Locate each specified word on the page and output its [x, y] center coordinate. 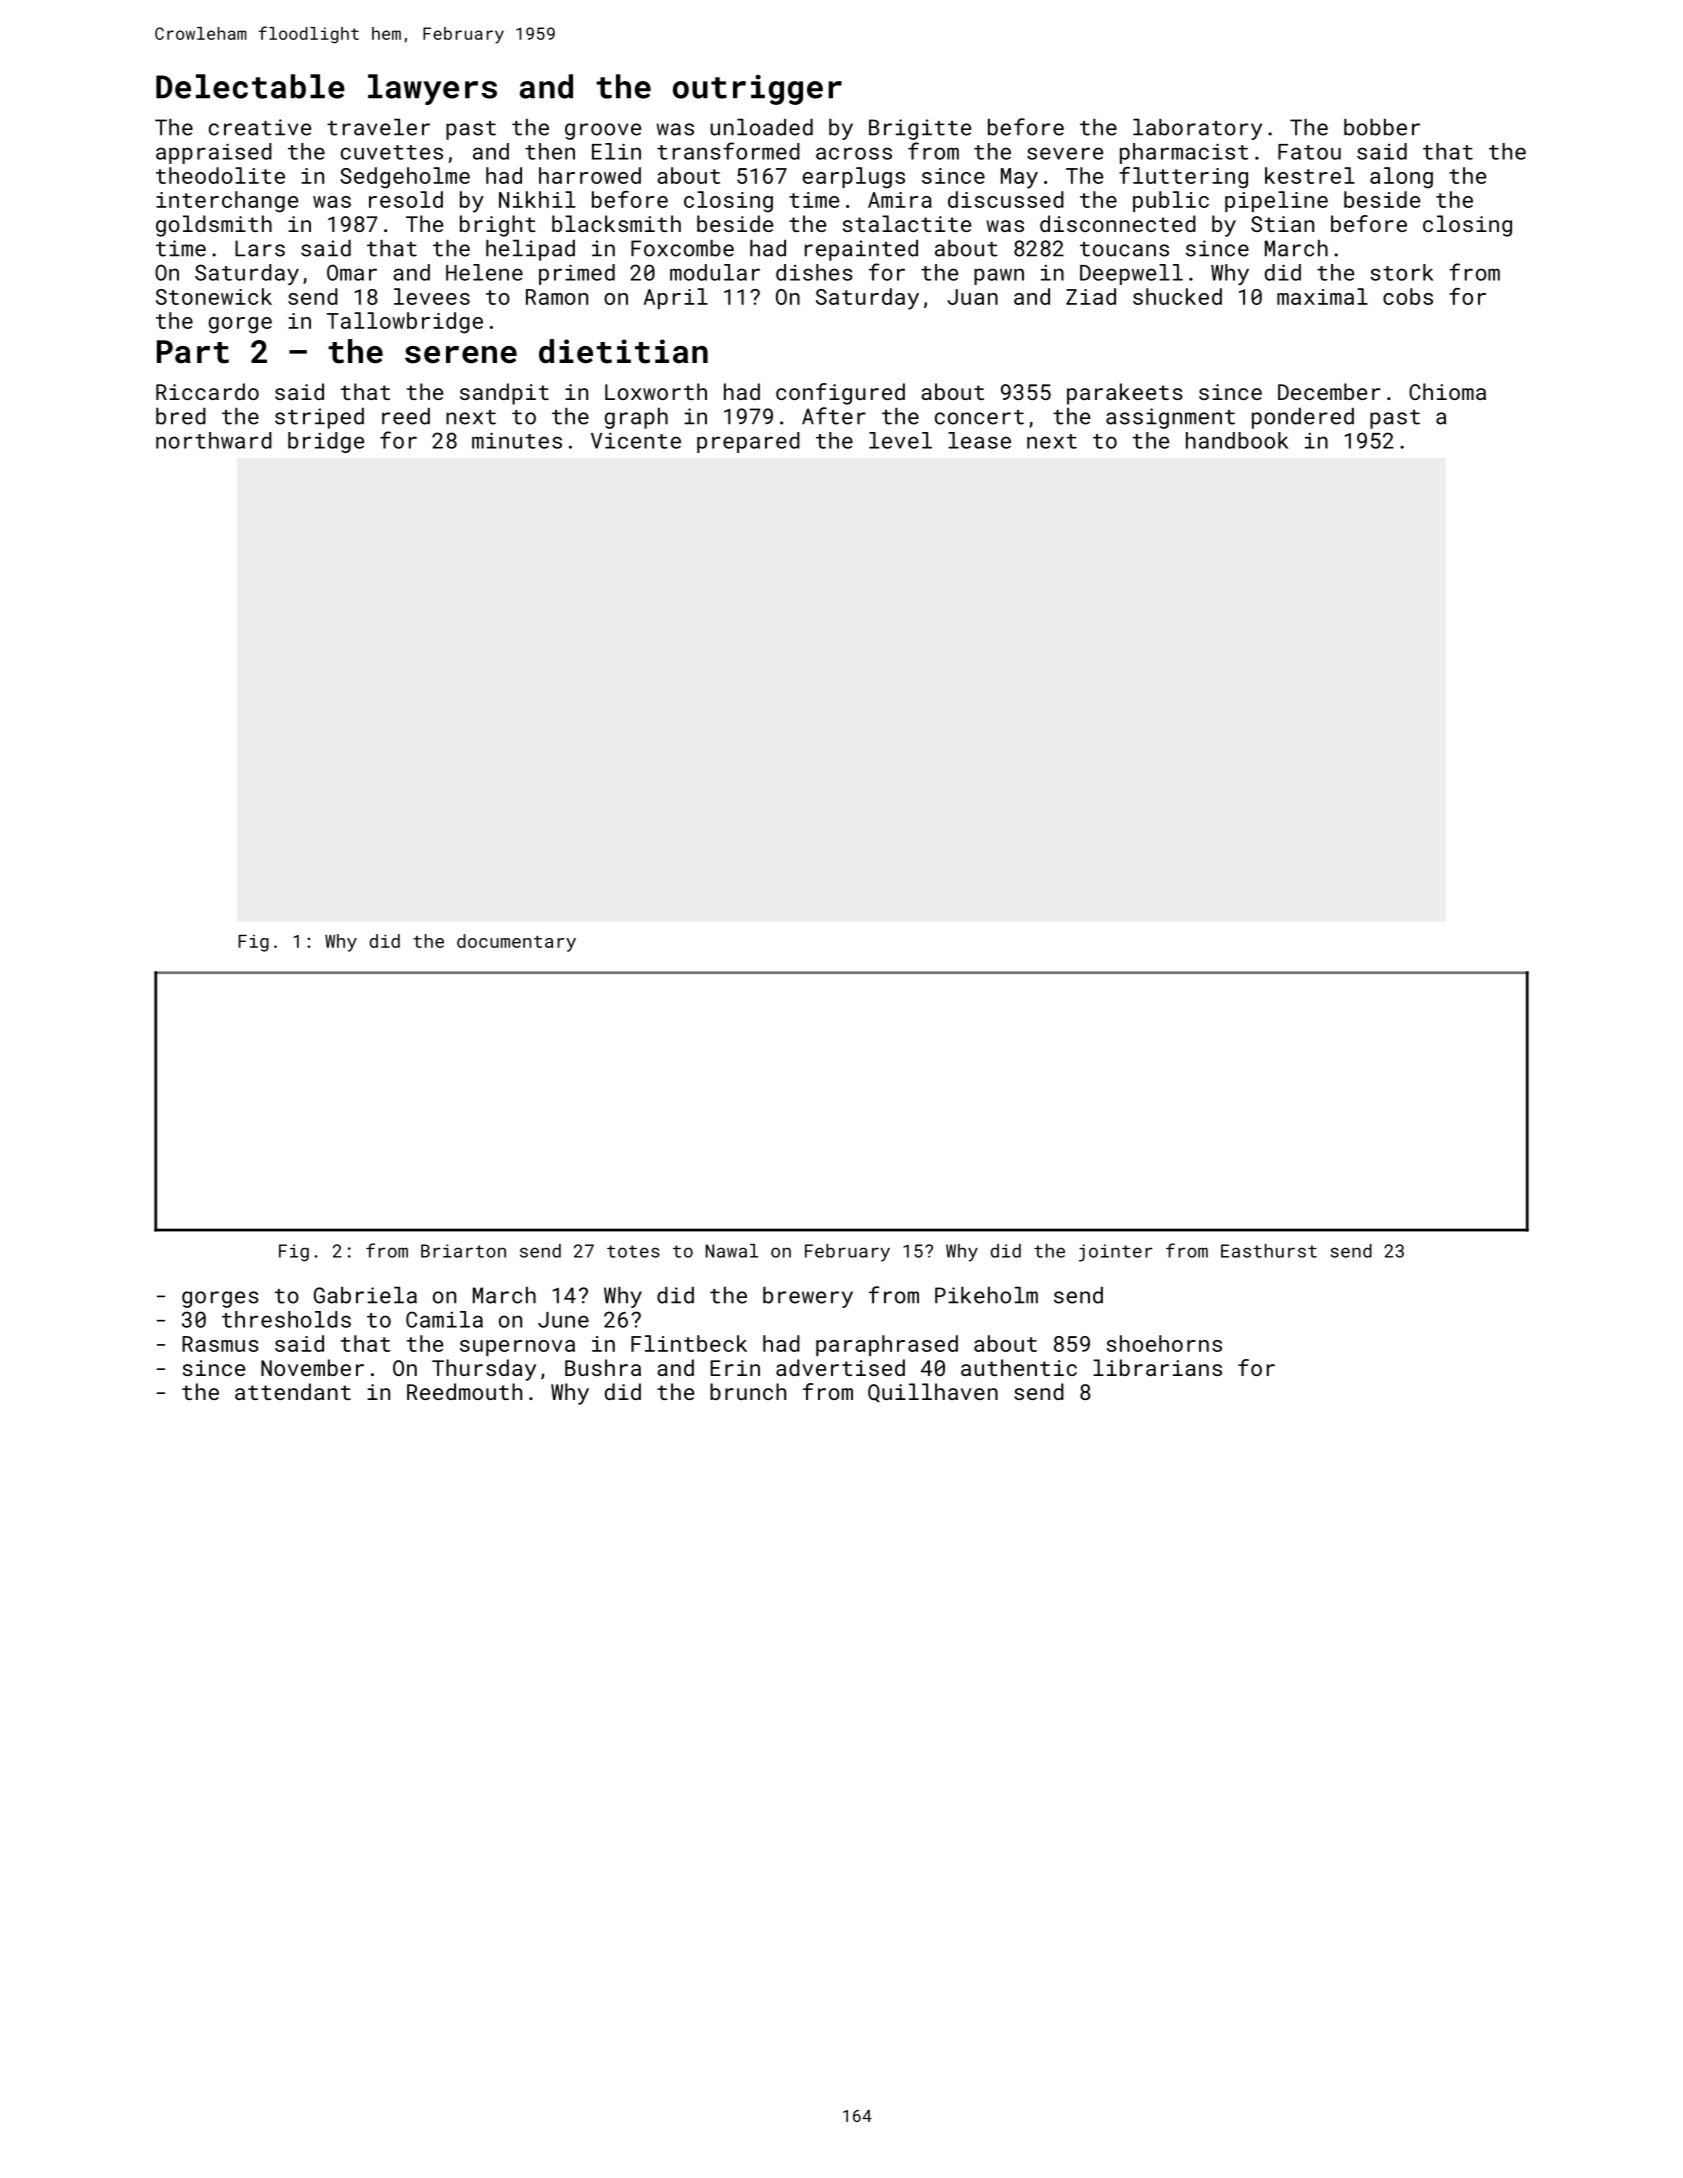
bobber [1382, 127]
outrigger [757, 90]
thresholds [286, 1319]
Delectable [250, 86]
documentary [516, 943]
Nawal [732, 1251]
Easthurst [1269, 1251]
